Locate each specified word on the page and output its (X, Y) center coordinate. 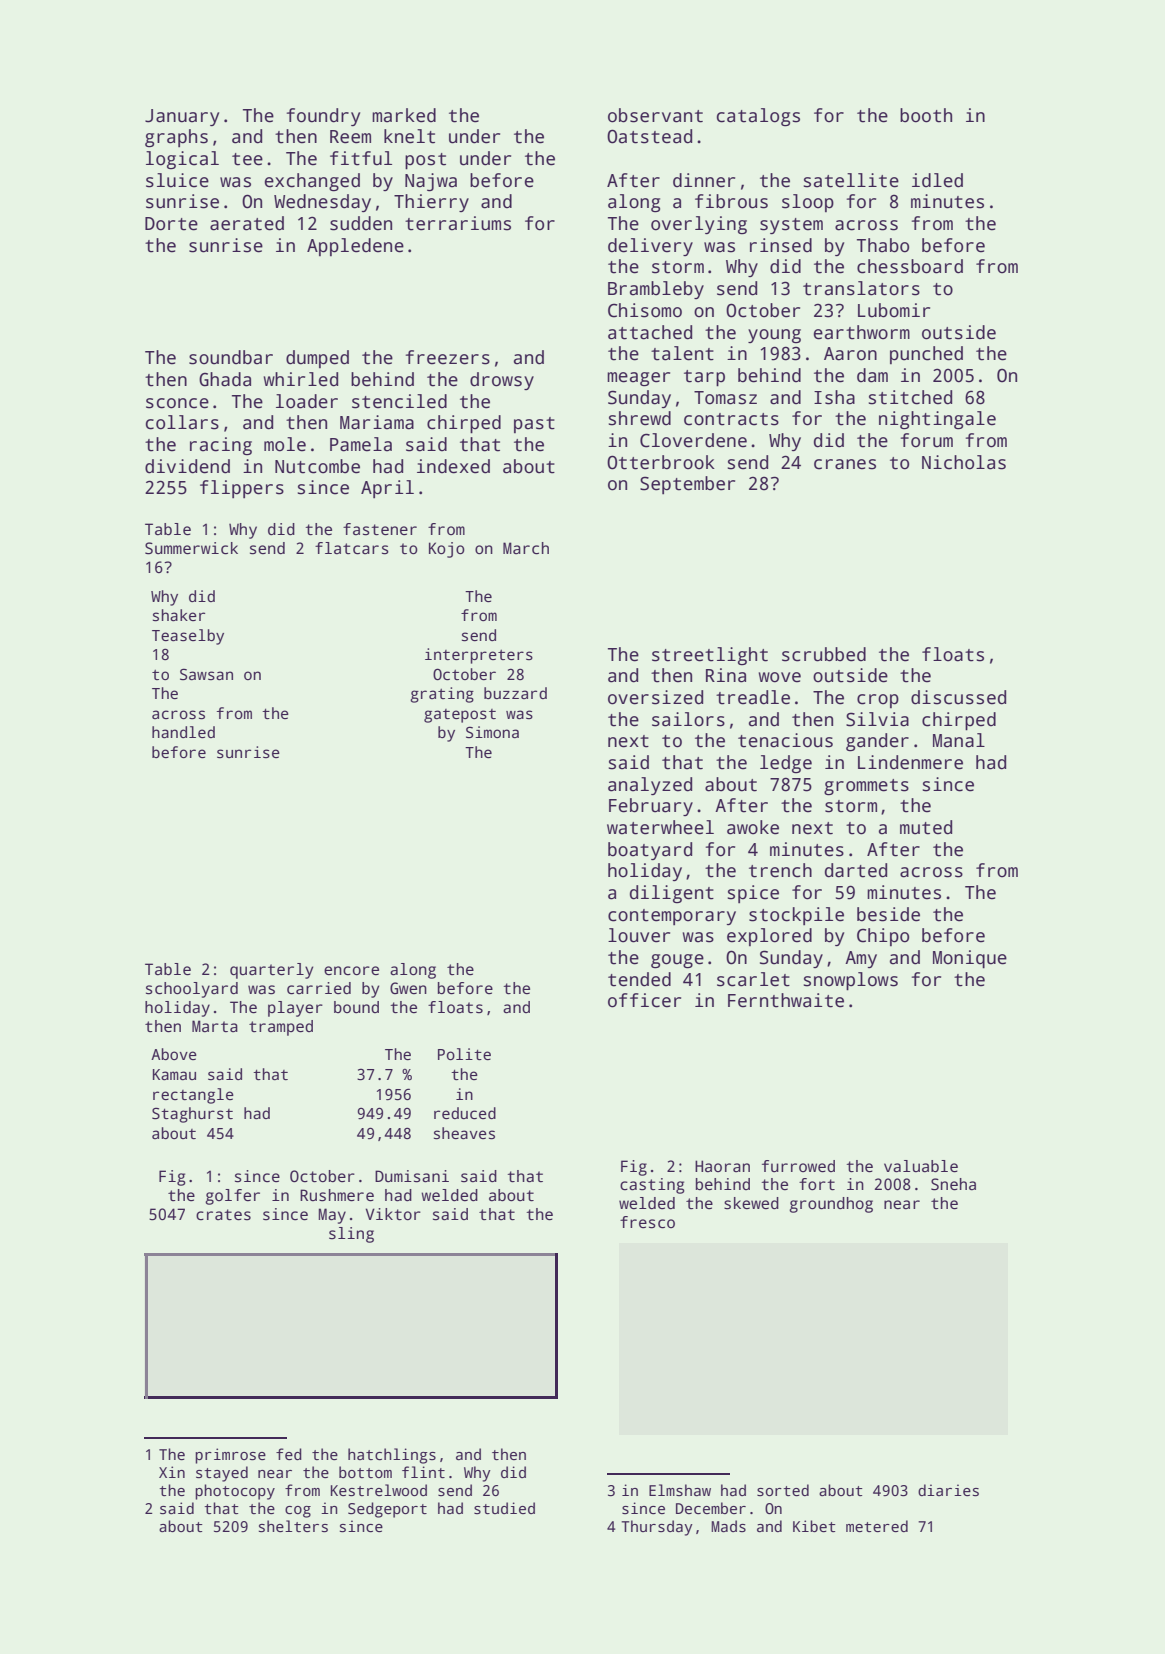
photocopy (235, 1492)
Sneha (953, 1184)
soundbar (231, 357)
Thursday (657, 1528)
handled (183, 732)
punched (926, 355)
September (687, 485)
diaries (948, 1490)
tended (639, 979)
